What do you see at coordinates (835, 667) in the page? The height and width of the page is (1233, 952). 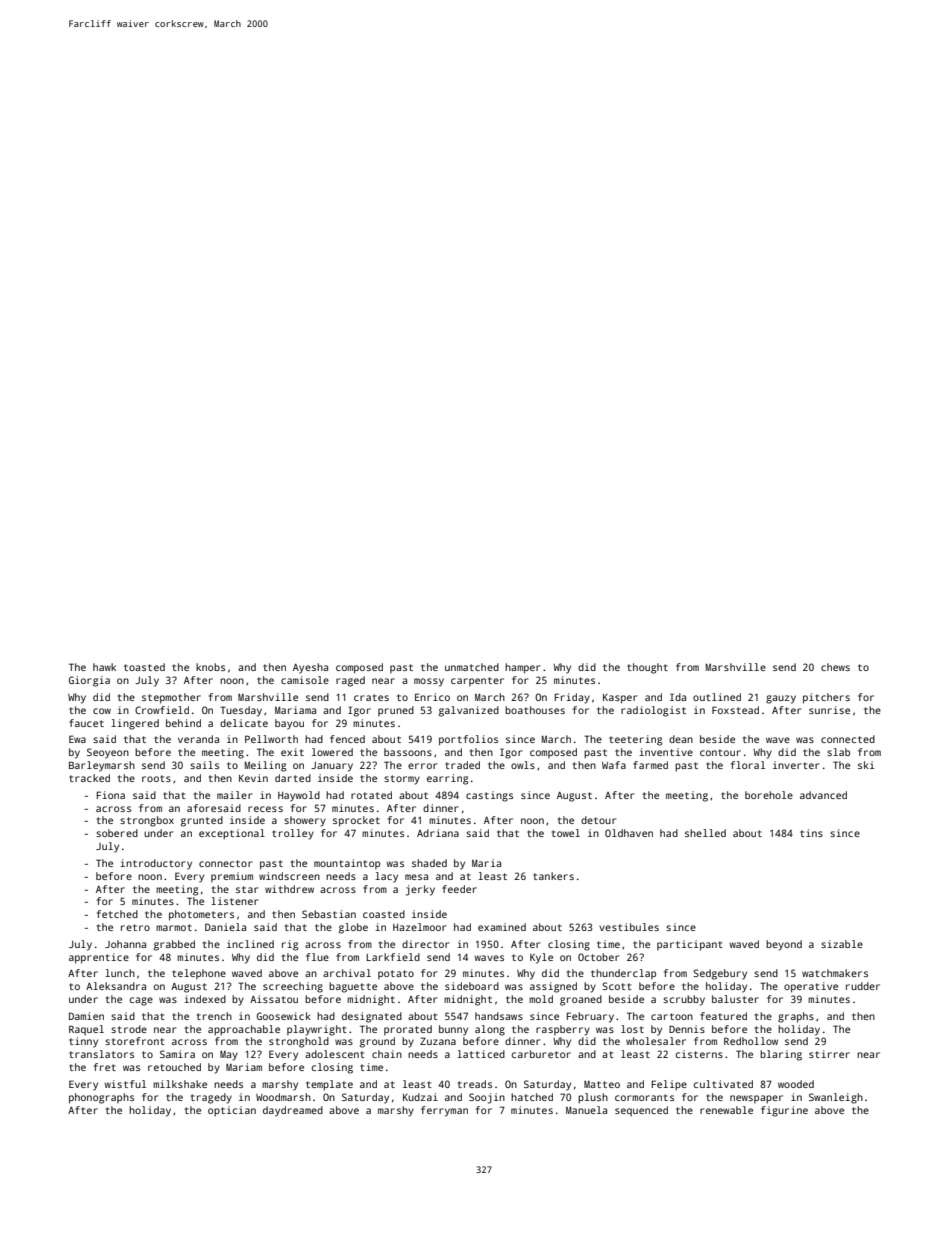 I see `chews` at bounding box center [835, 667].
